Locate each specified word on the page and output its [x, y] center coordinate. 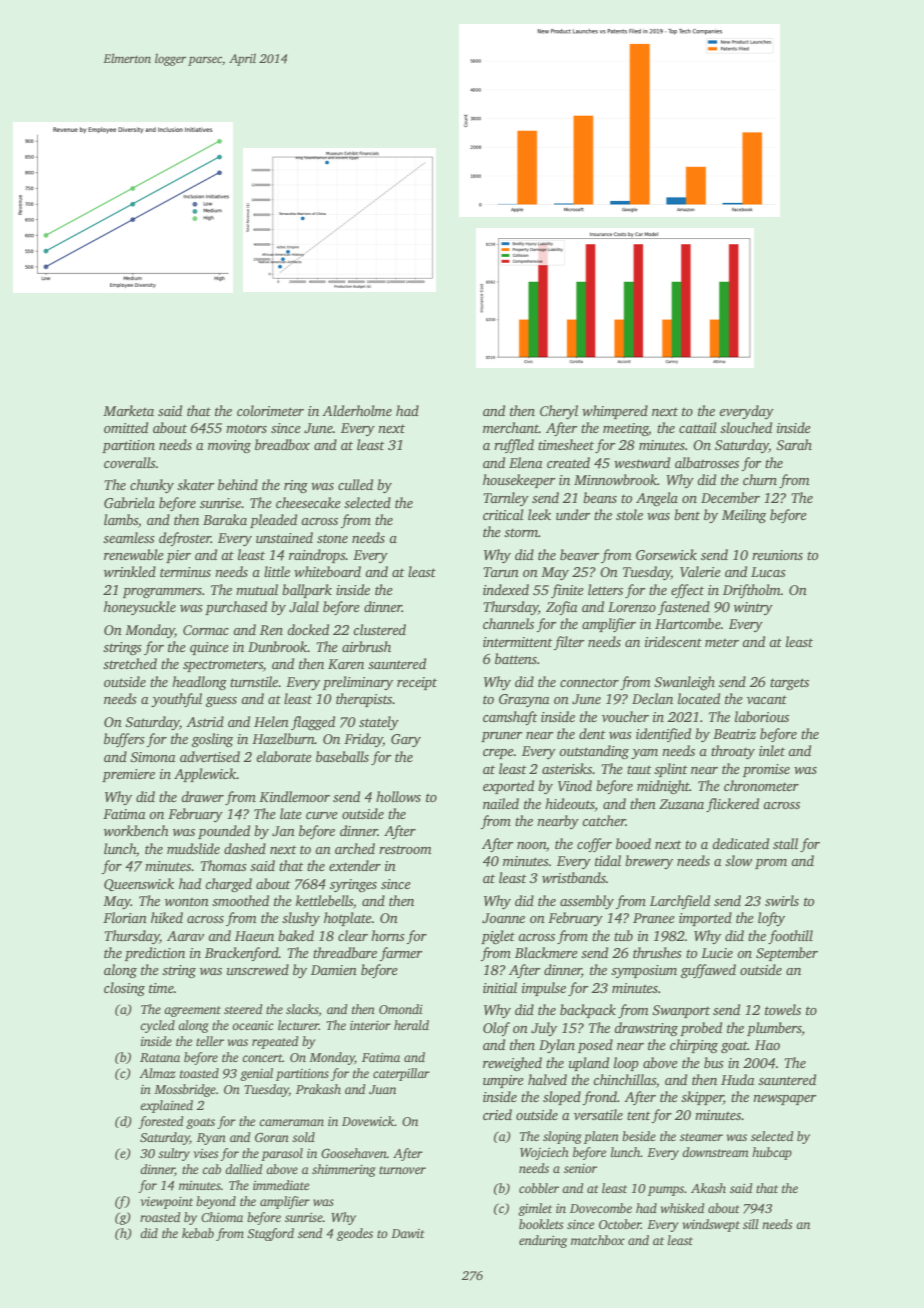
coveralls [130, 462]
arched [355, 848]
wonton [187, 901]
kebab [198, 1233]
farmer [401, 954]
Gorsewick [666, 554]
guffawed [708, 971]
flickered [732, 805]
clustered [379, 629]
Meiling [744, 516]
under [573, 514]
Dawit [408, 1233]
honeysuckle [140, 608]
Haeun [254, 936]
